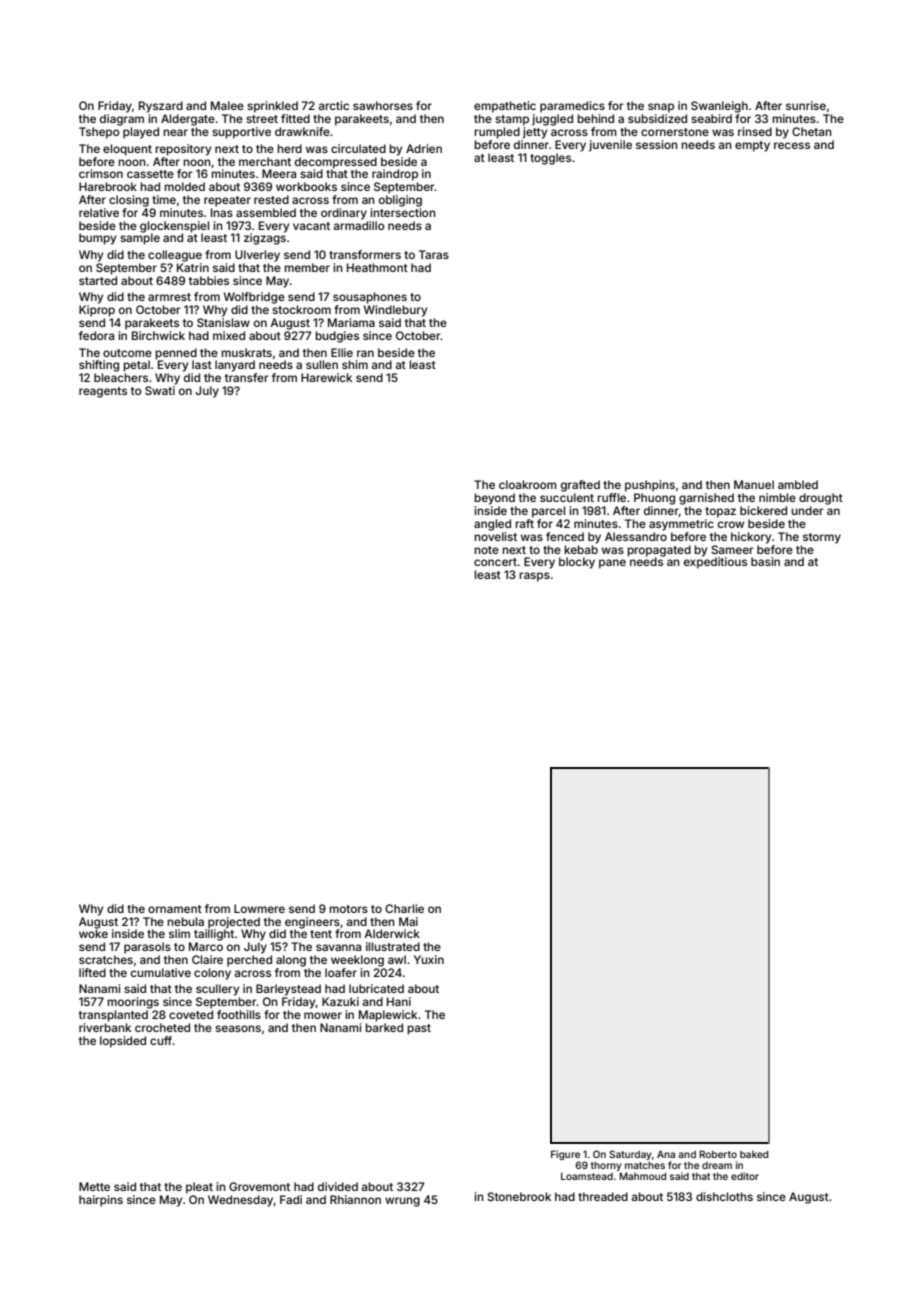 This document has width=924, height=1308. I want to click on Roberto, so click(718, 1154).
